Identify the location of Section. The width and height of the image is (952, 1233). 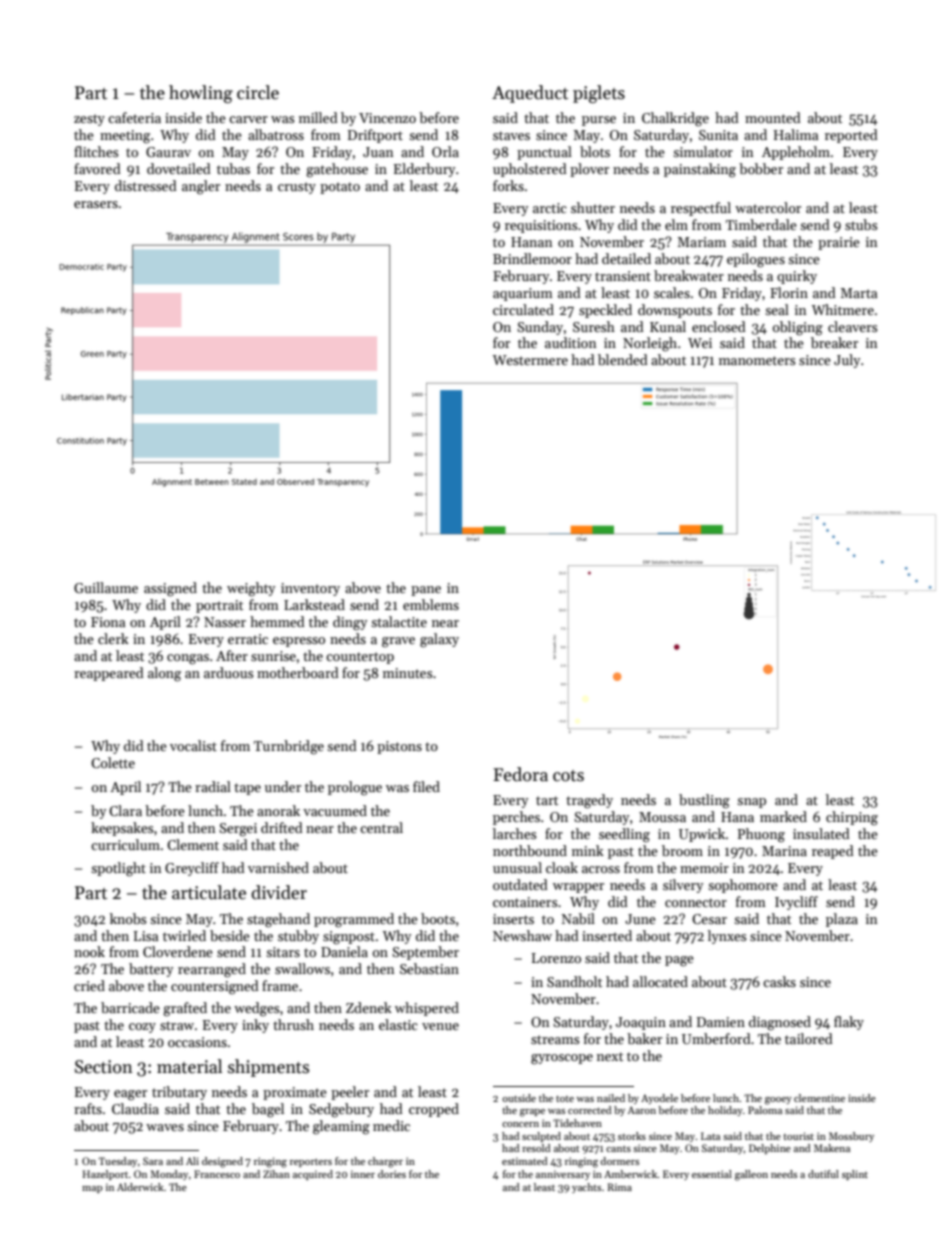
(104, 1067).
